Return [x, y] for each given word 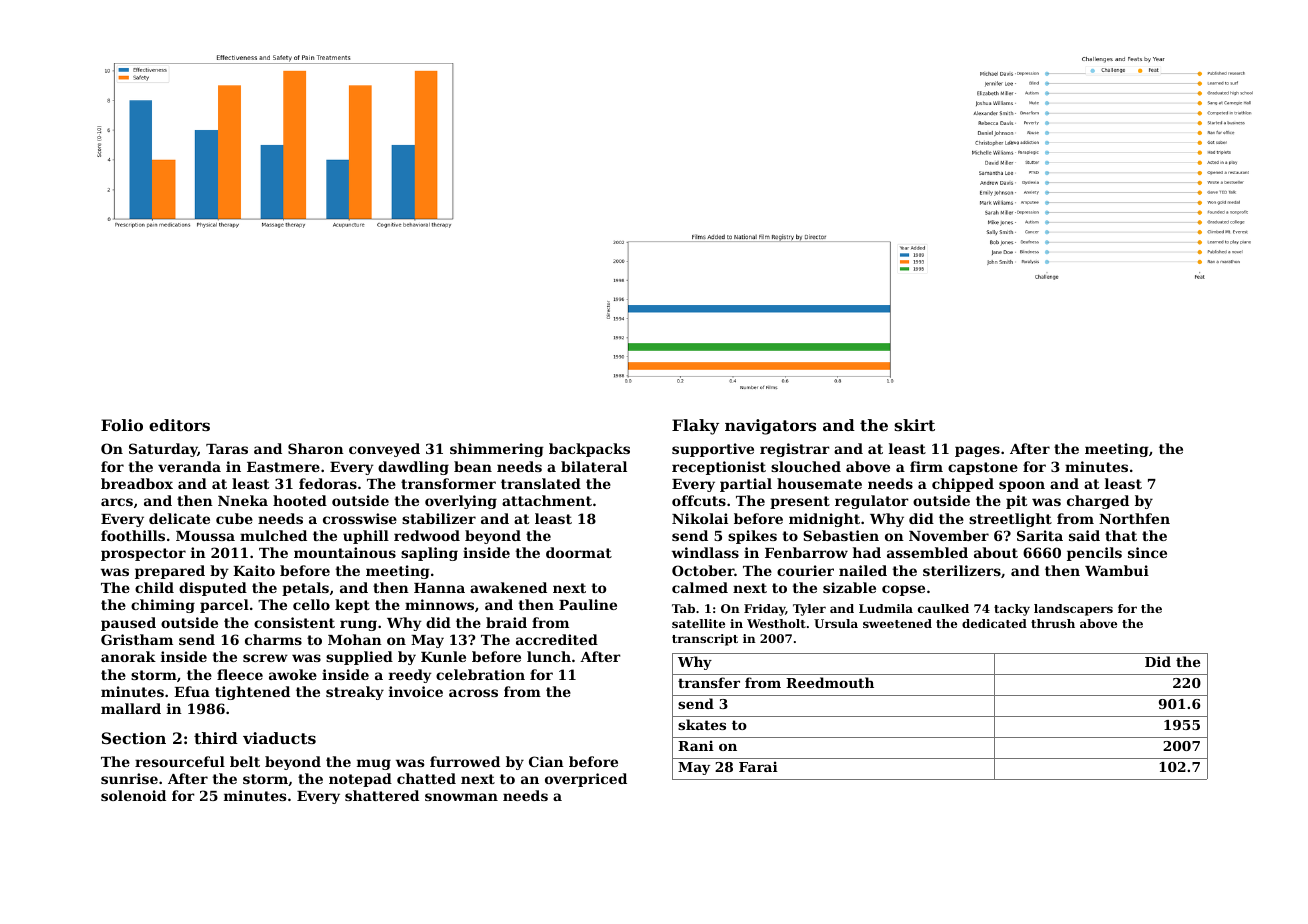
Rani [696, 745]
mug [374, 764]
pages [977, 451]
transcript [705, 640]
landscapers [1073, 610]
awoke [293, 674]
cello [311, 604]
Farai [758, 766]
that [1121, 535]
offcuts [699, 500]
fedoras [328, 483]
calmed [700, 587]
